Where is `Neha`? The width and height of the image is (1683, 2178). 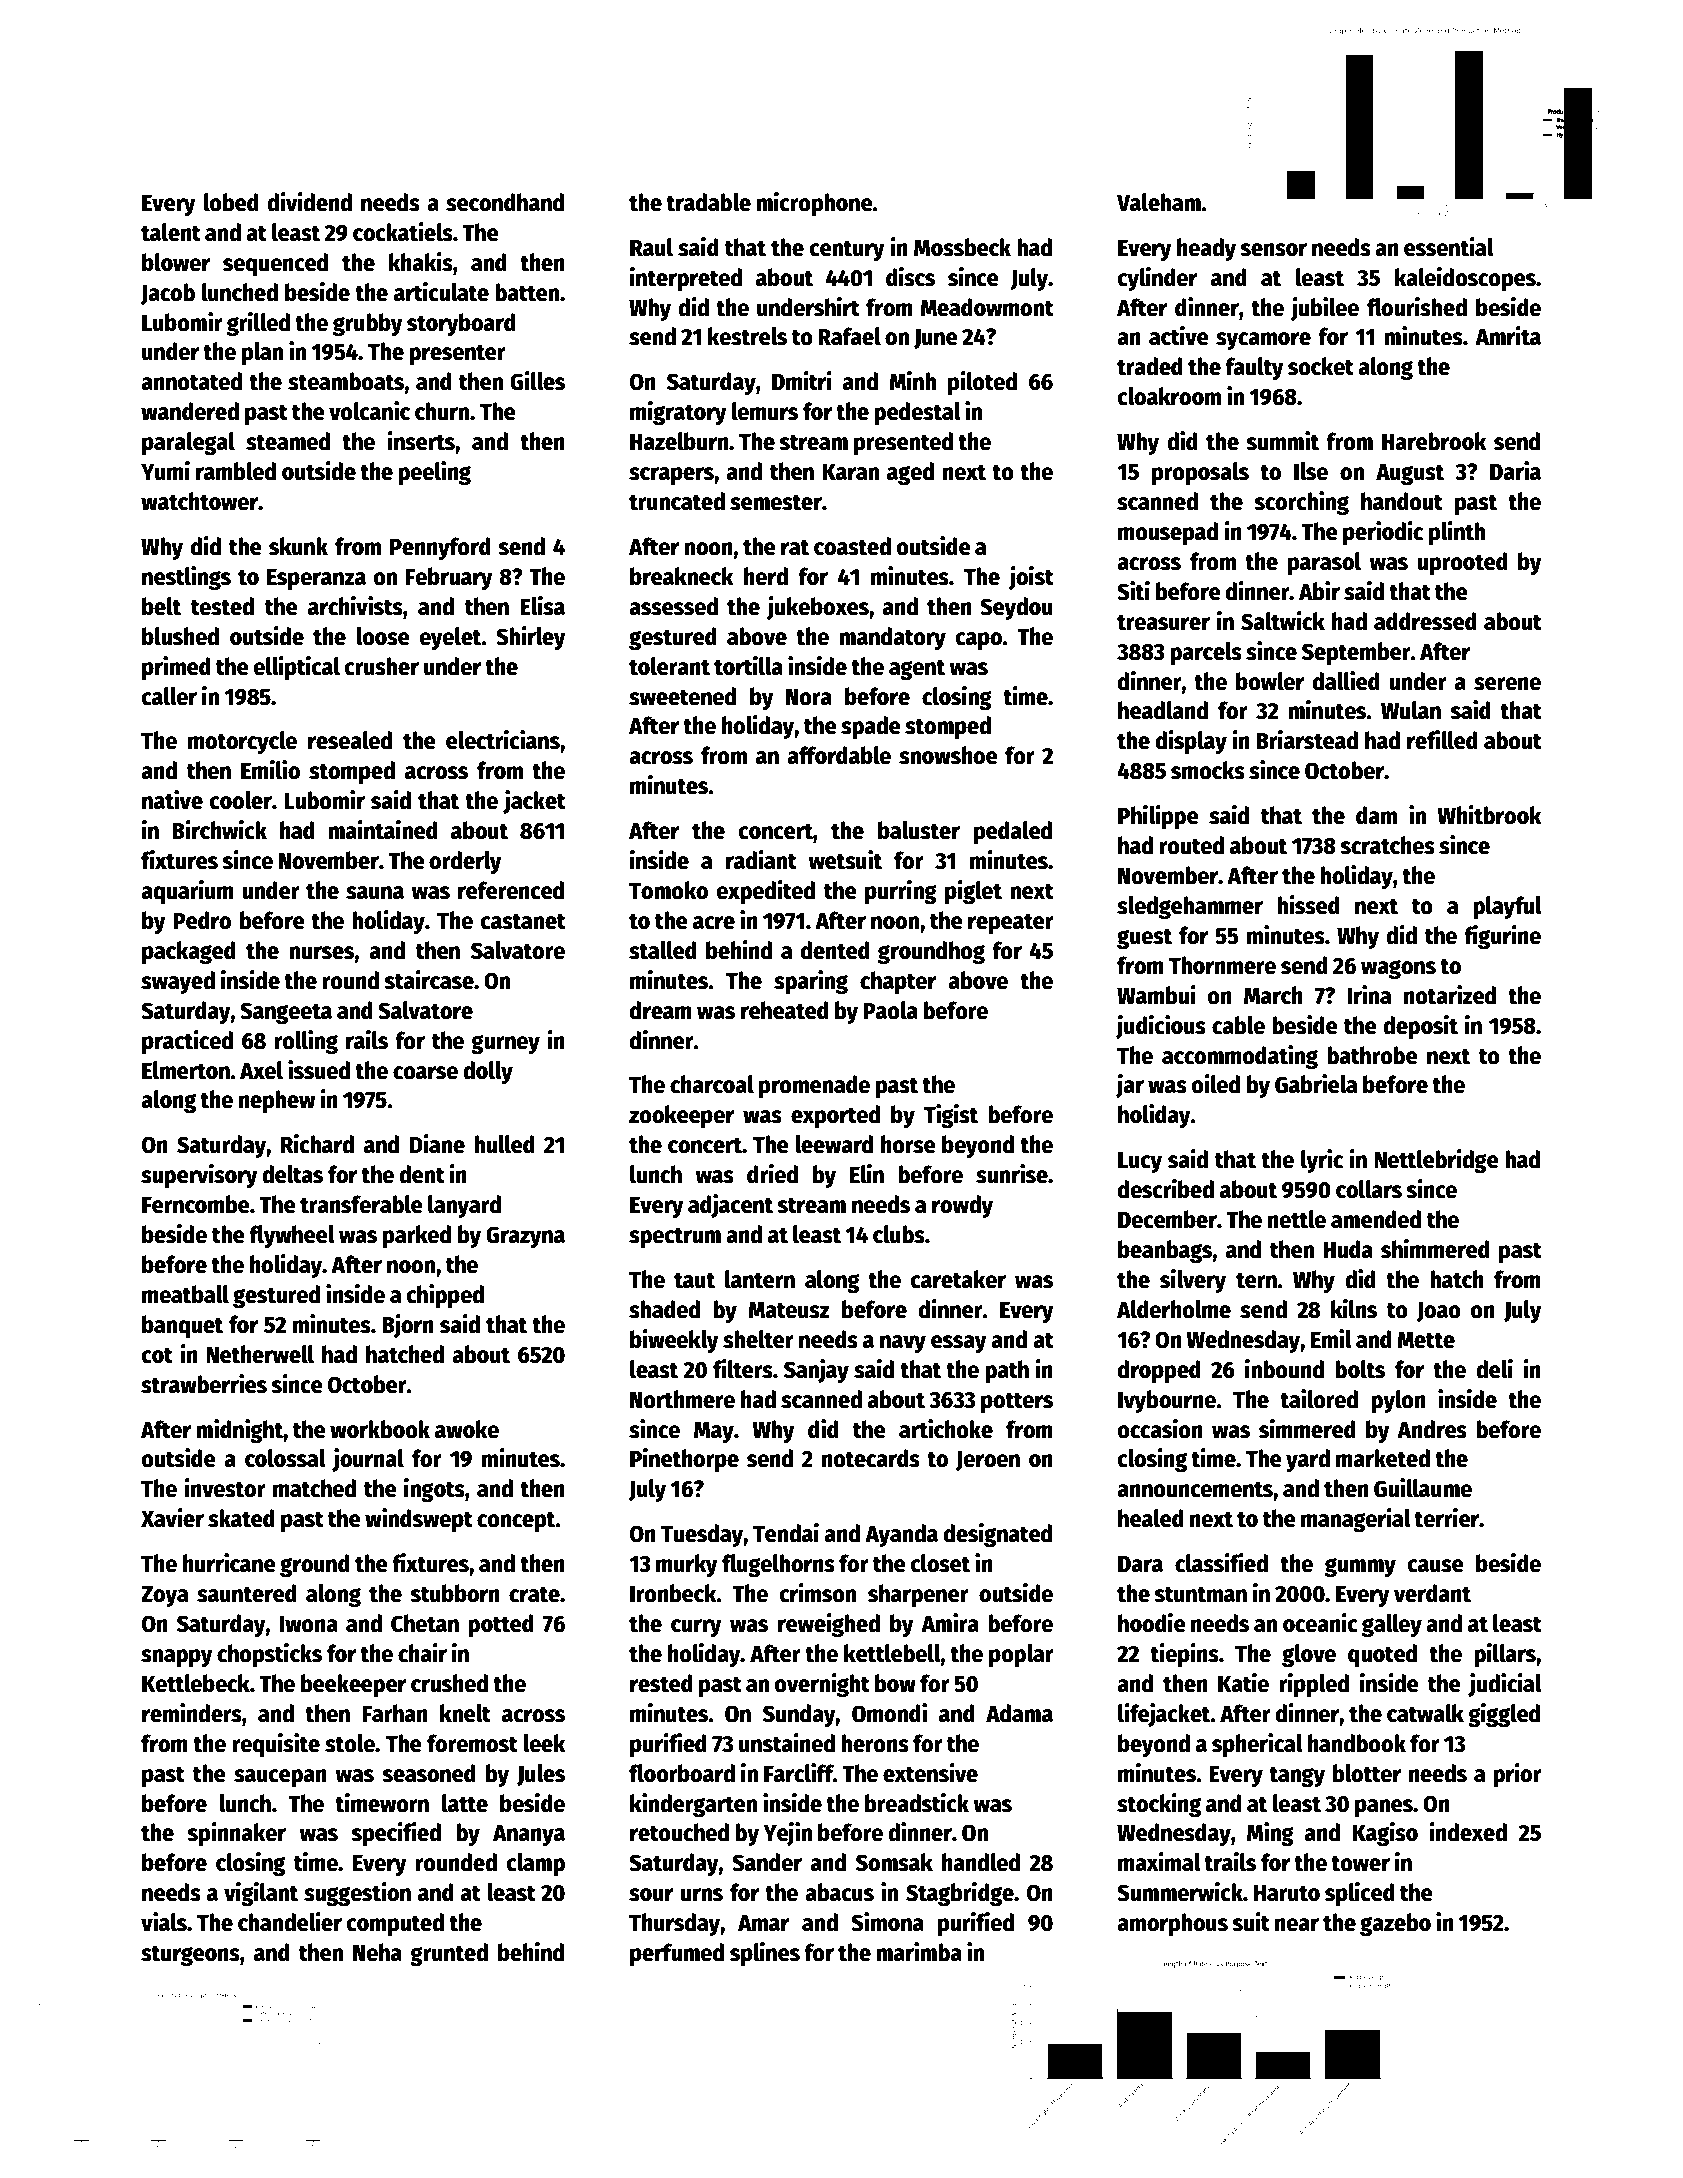
Neha is located at coordinates (377, 1952).
